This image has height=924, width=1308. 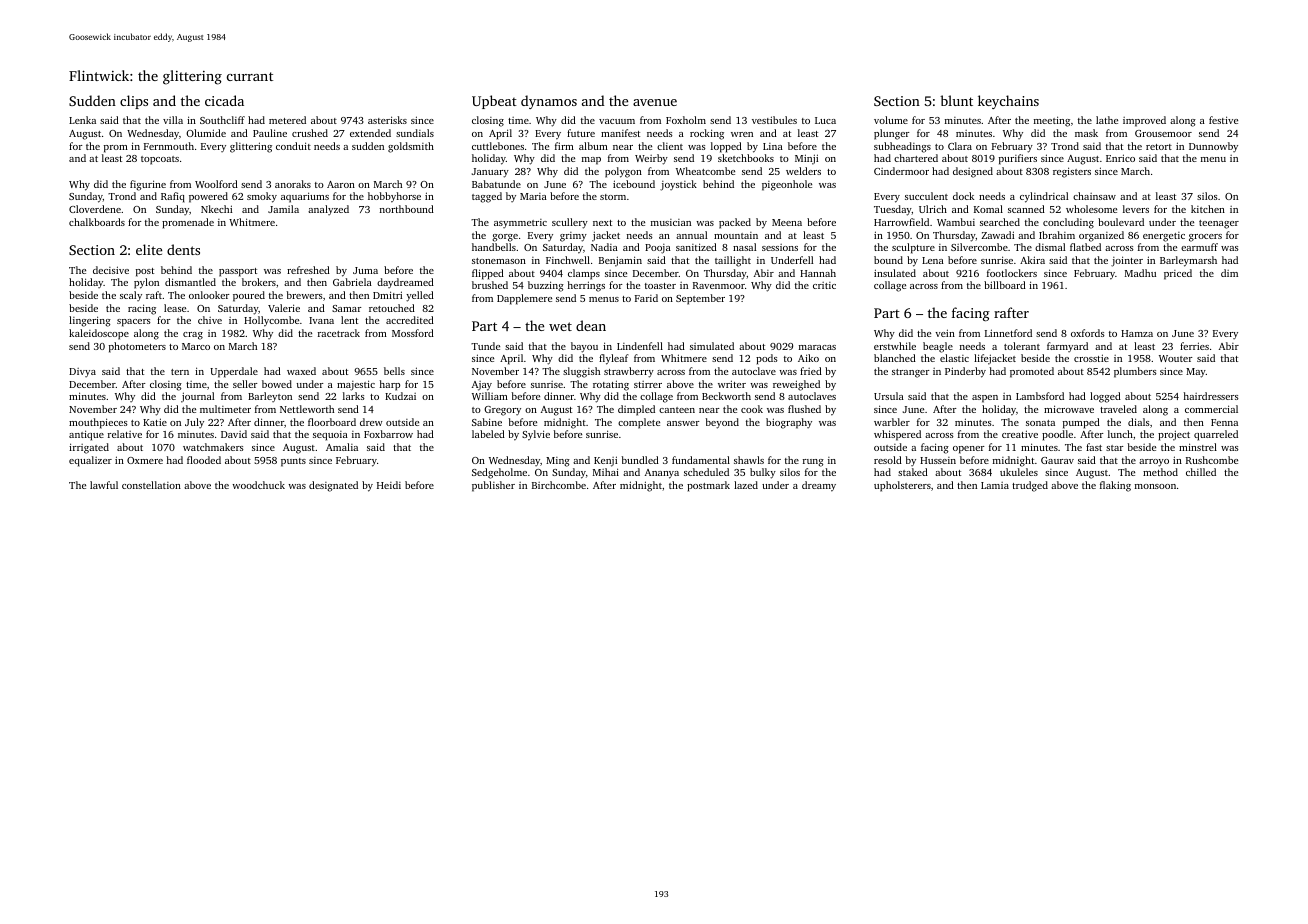 I want to click on scheduled, so click(x=706, y=472).
